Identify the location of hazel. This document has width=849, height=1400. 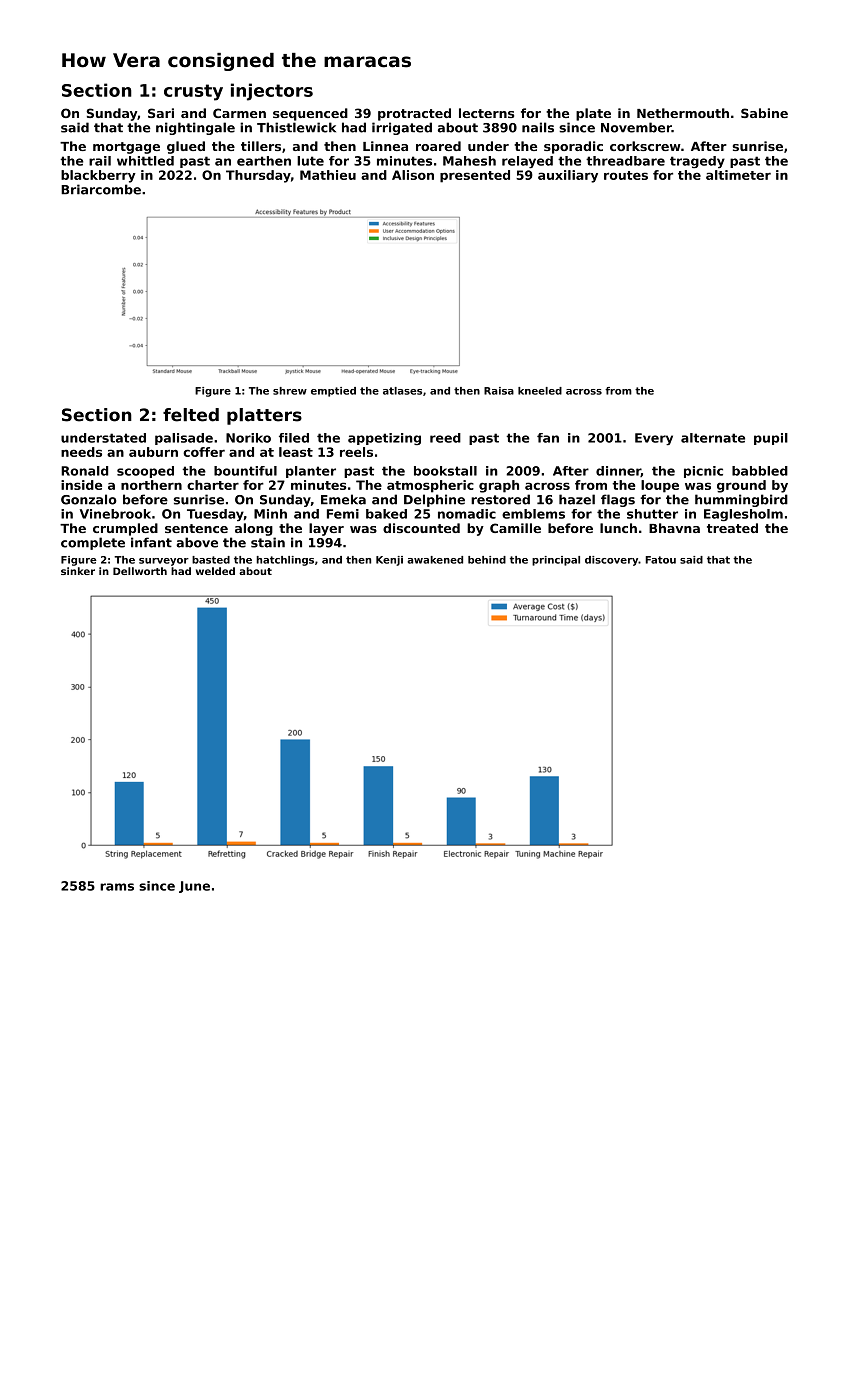
(577, 499).
